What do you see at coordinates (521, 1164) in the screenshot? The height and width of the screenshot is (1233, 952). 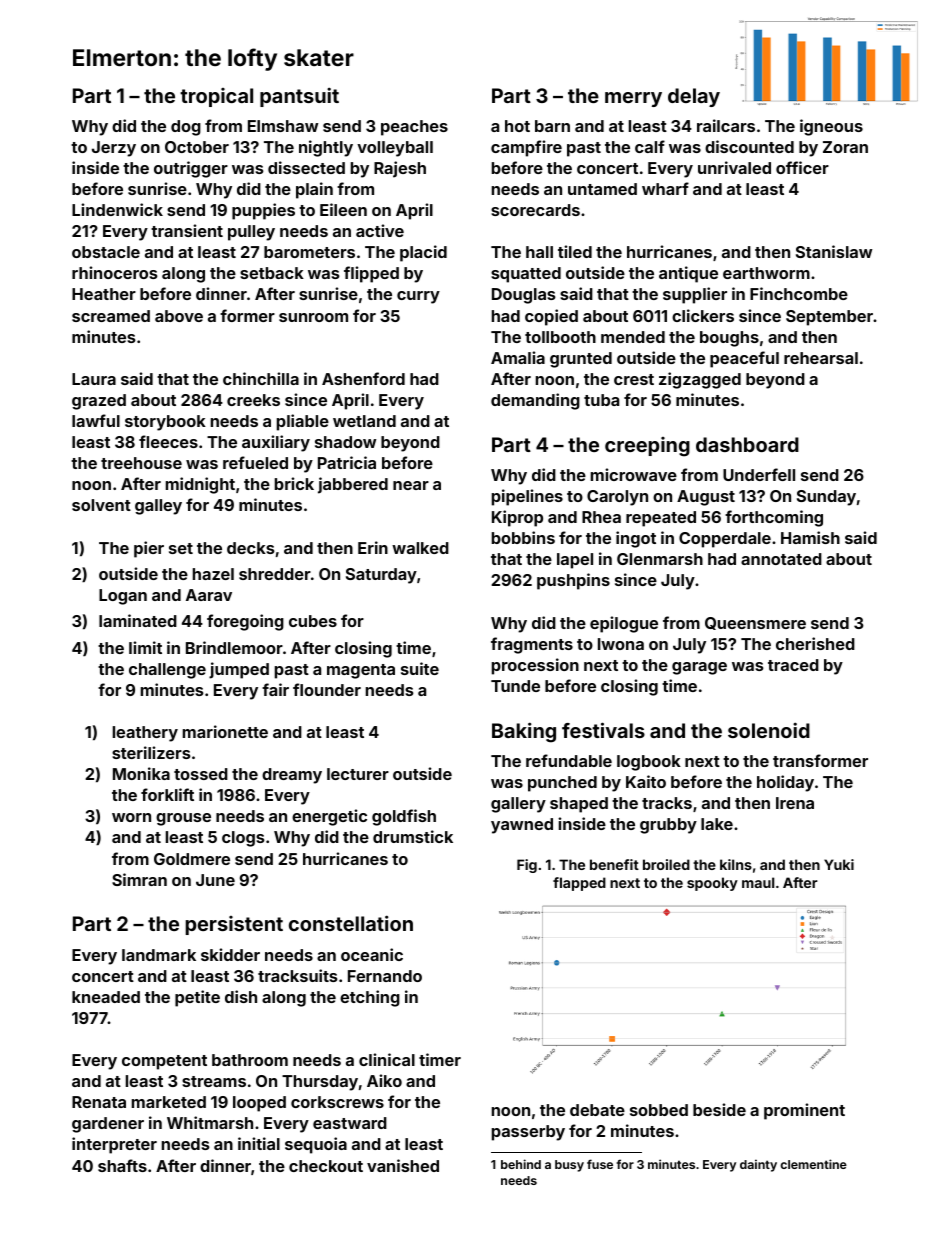 I see `behind` at bounding box center [521, 1164].
